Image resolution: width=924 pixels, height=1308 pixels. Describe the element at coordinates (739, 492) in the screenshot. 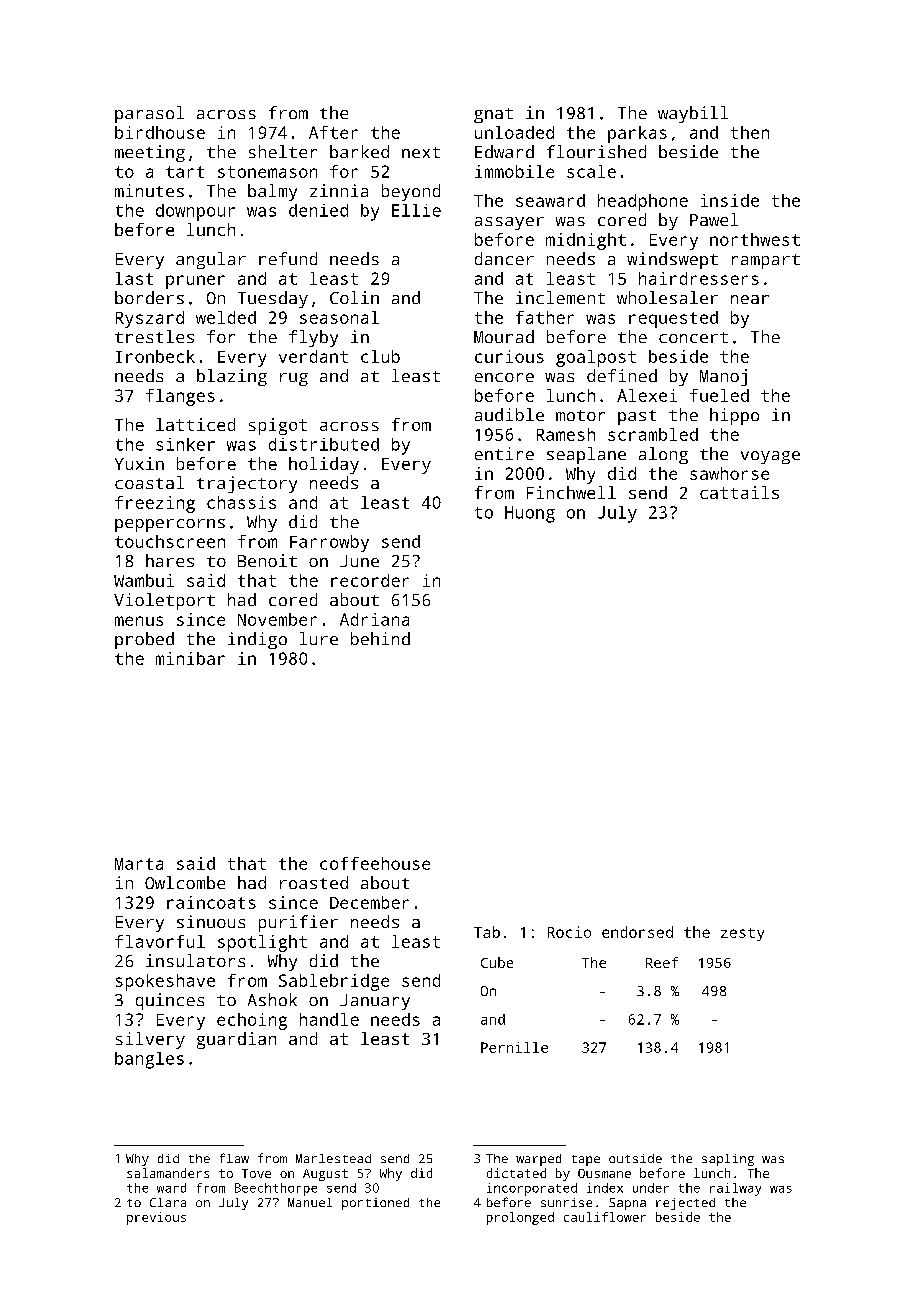

I see `cattails` at that location.
